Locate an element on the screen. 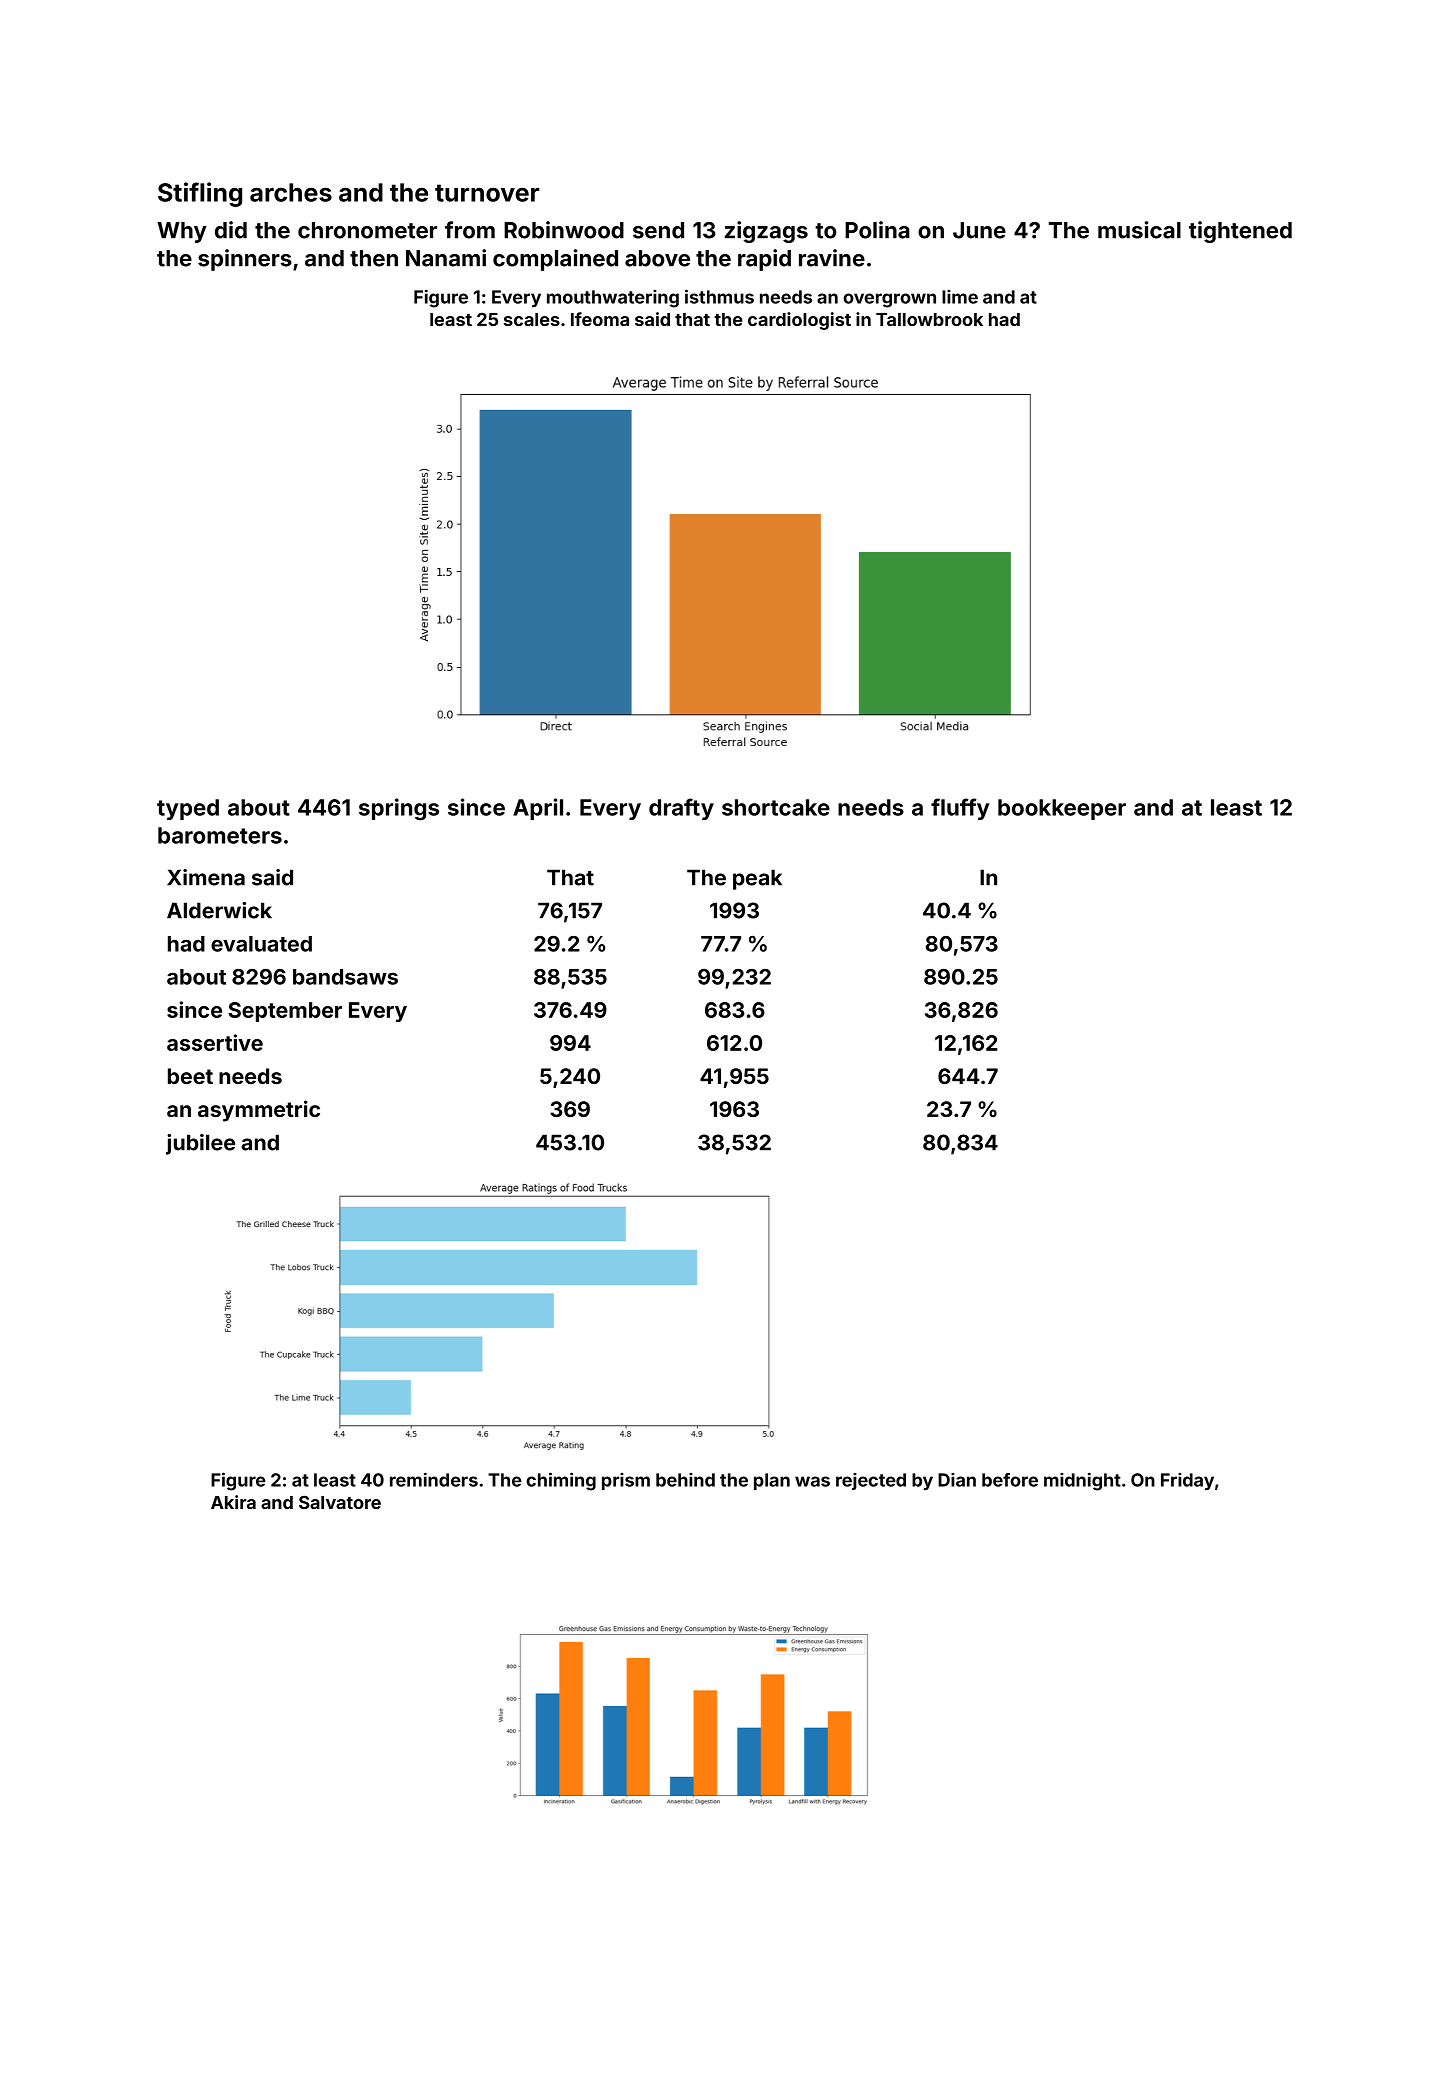  spinners is located at coordinates (245, 260).
